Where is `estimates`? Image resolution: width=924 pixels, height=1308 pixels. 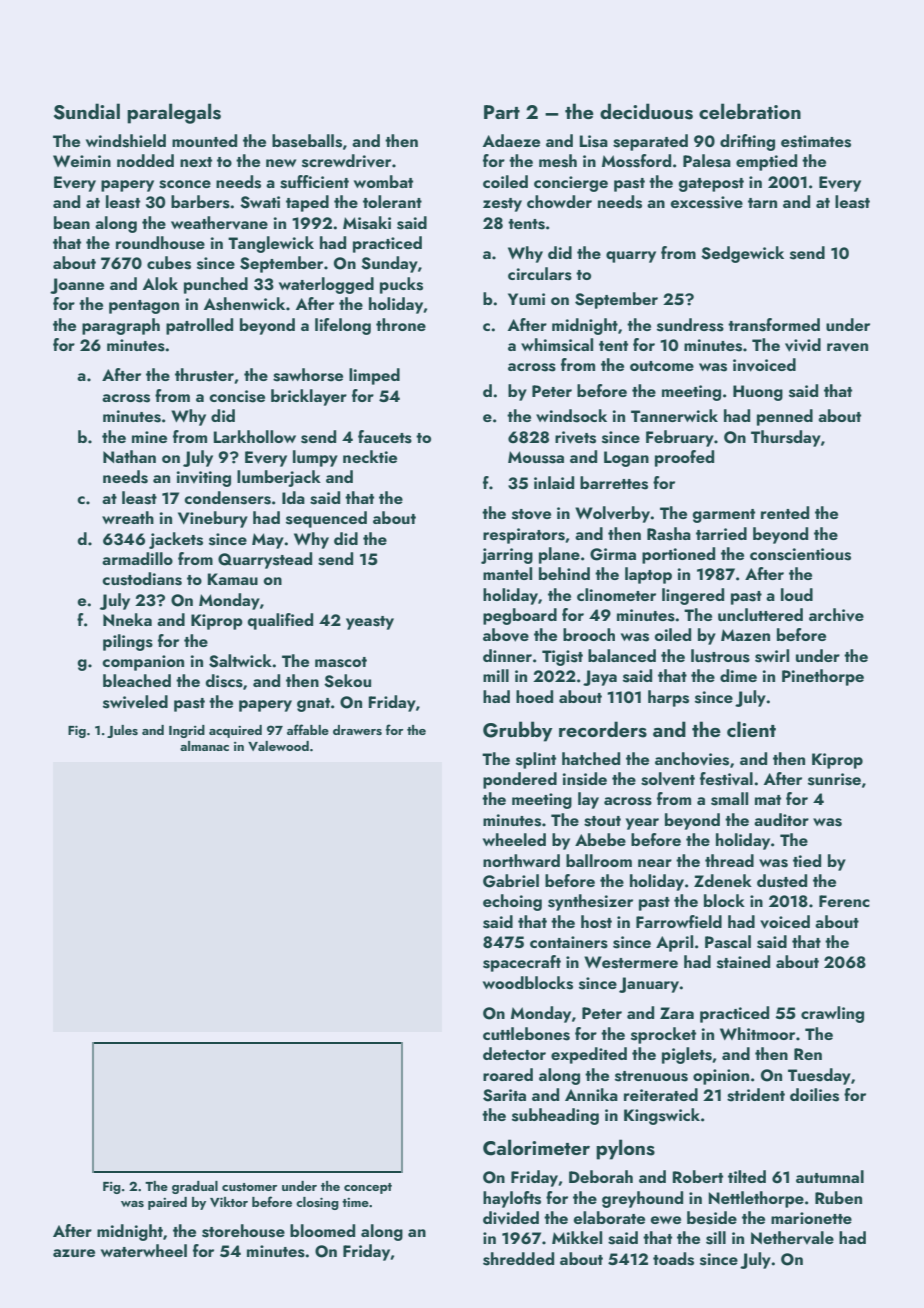 estimates is located at coordinates (816, 141).
